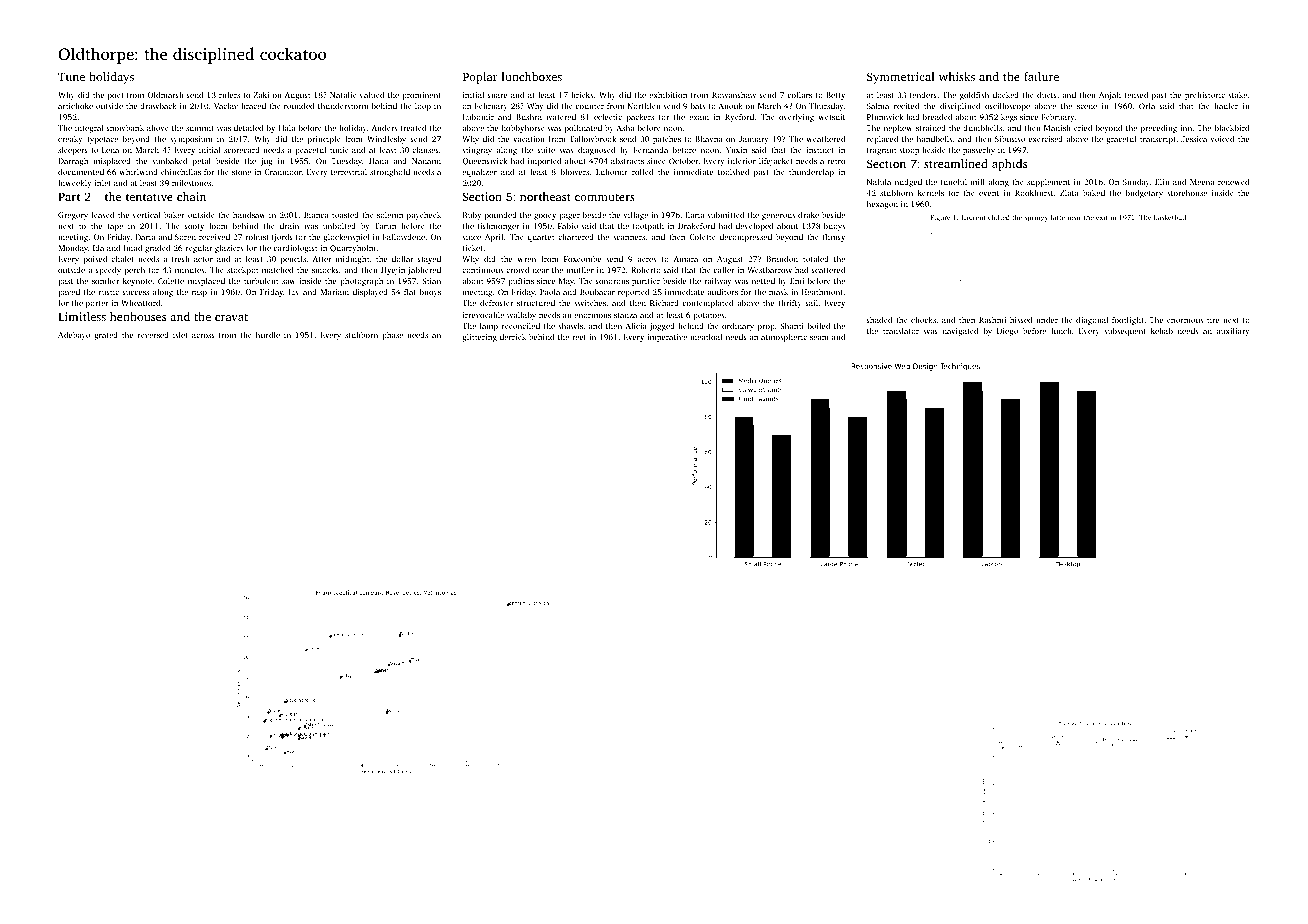 This document has height=924, width=1308. I want to click on docked, so click(1006, 95).
